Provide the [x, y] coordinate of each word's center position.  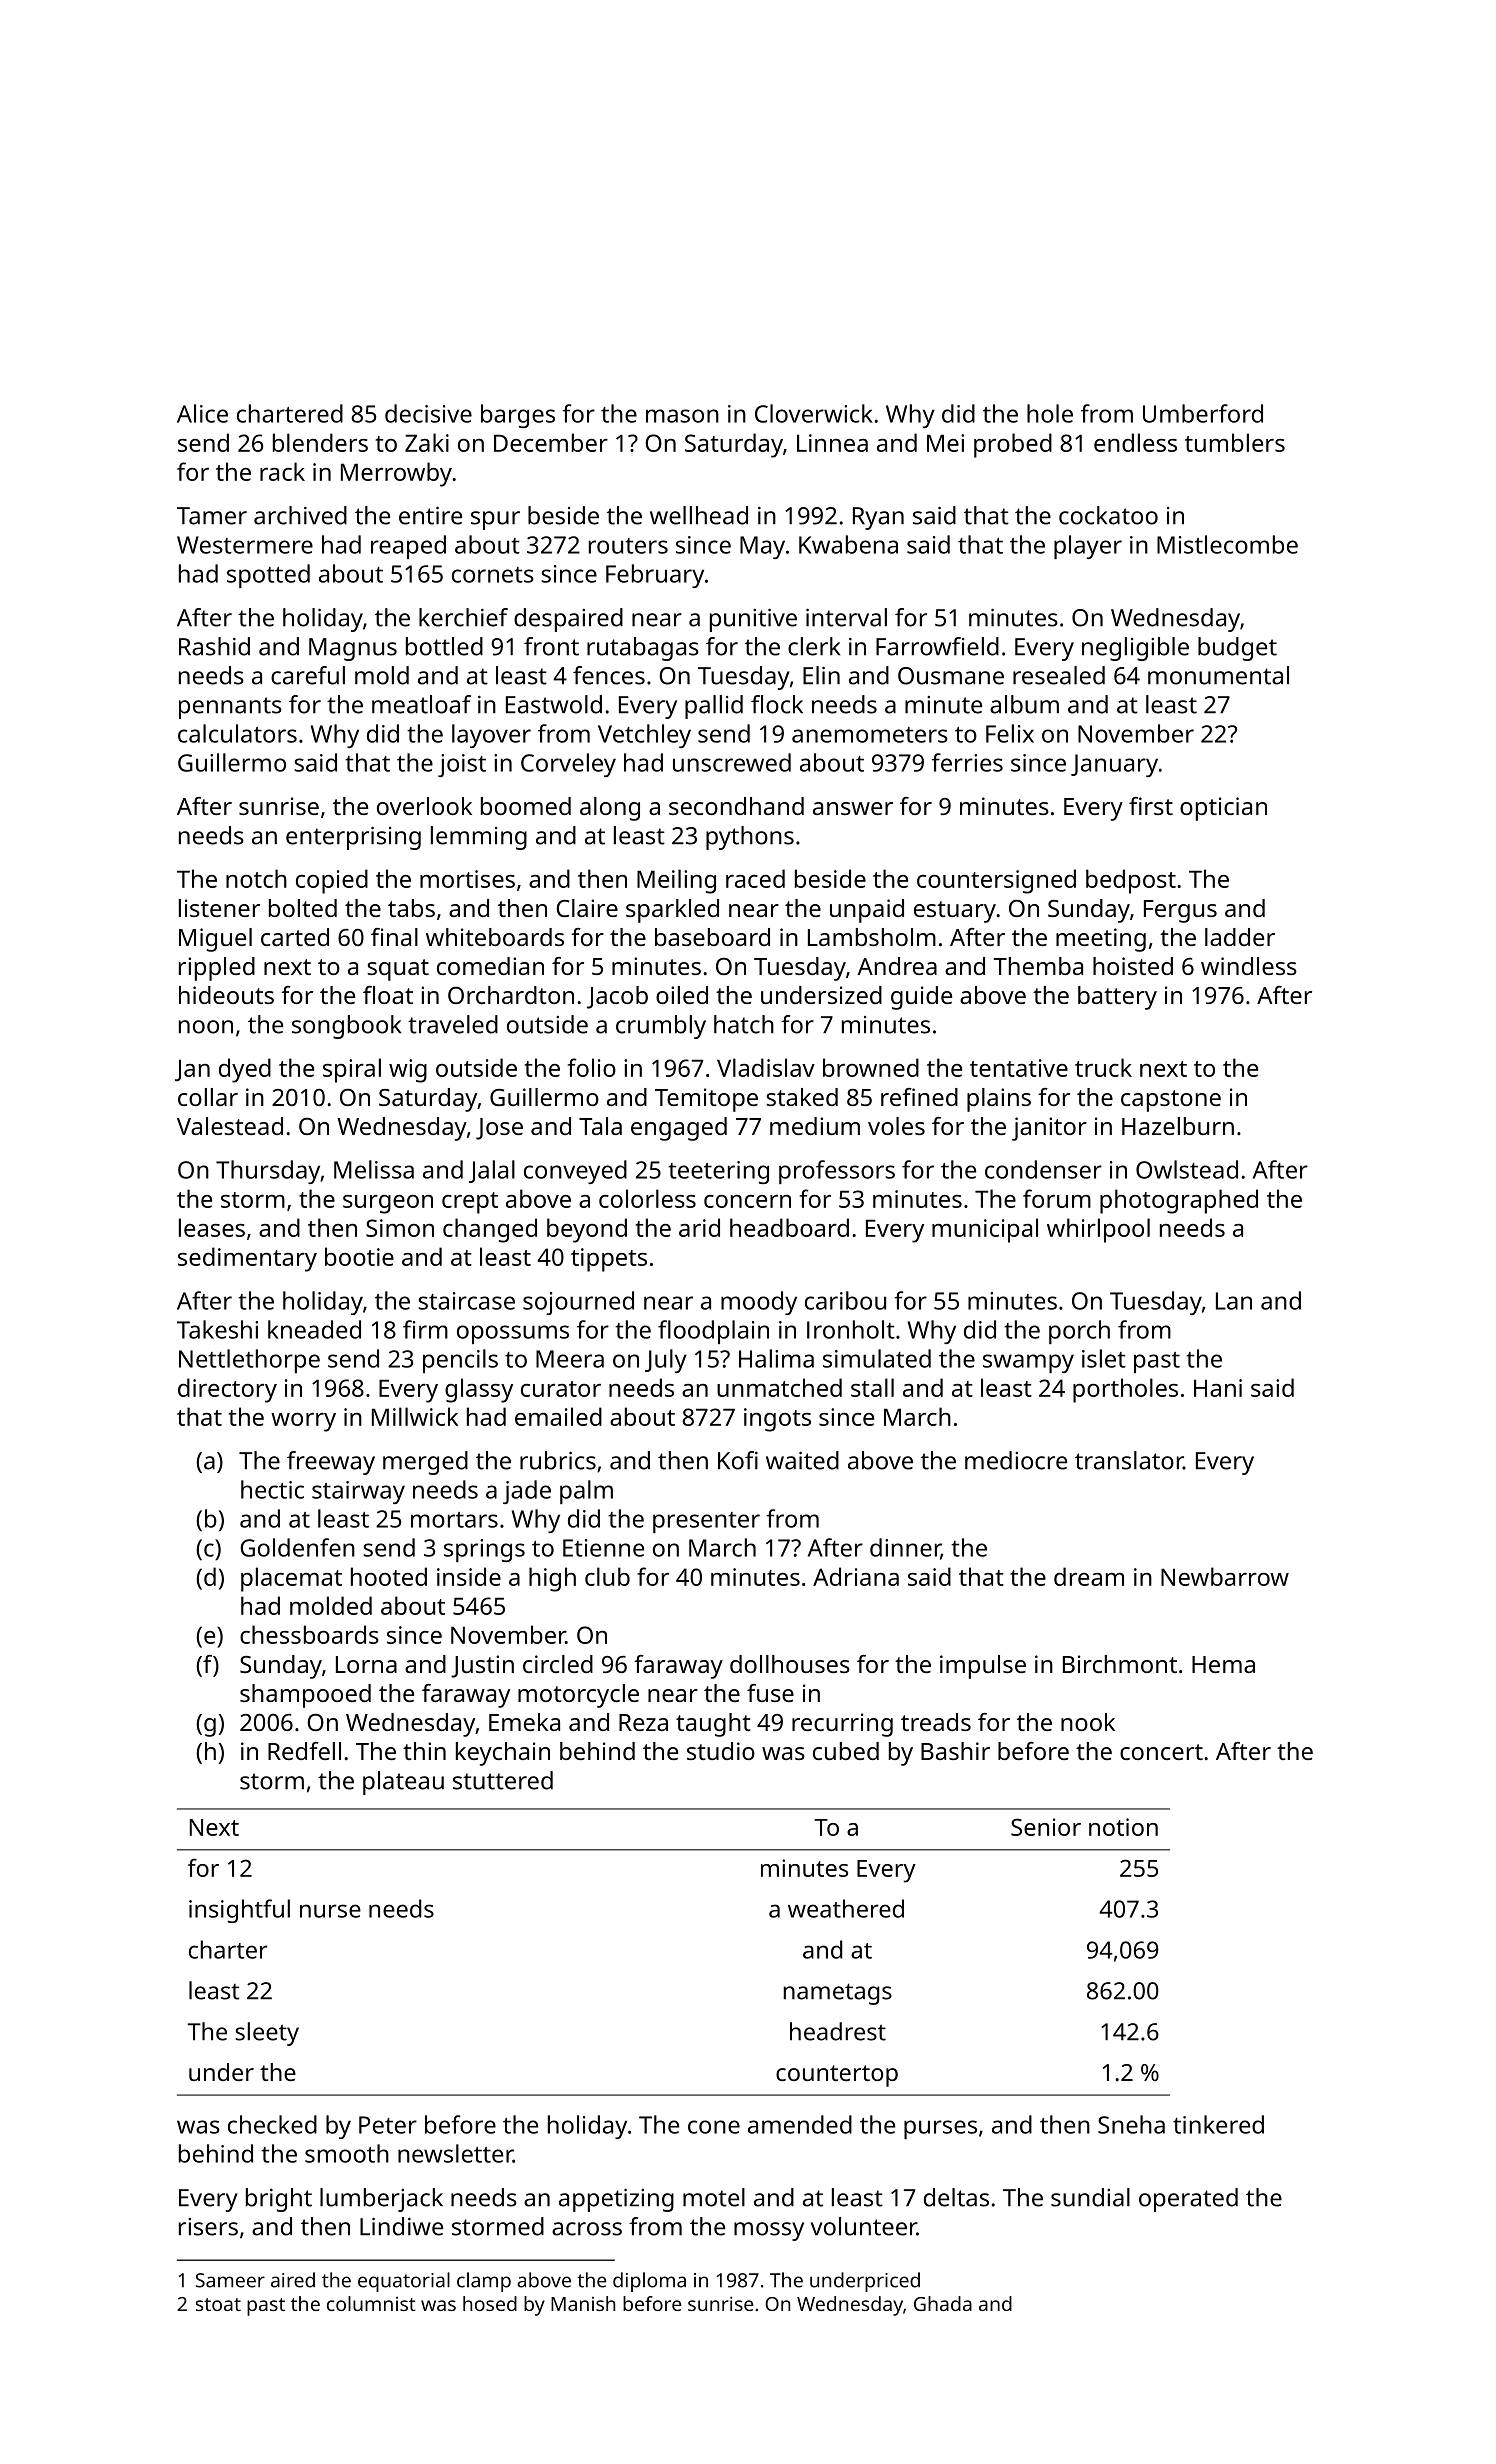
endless [1135, 442]
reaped [408, 547]
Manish [583, 2303]
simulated [877, 1358]
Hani [1218, 1388]
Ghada [943, 2303]
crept [470, 1203]
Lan [1234, 1301]
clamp [484, 2282]
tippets [609, 1260]
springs [484, 1550]
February [655, 576]
